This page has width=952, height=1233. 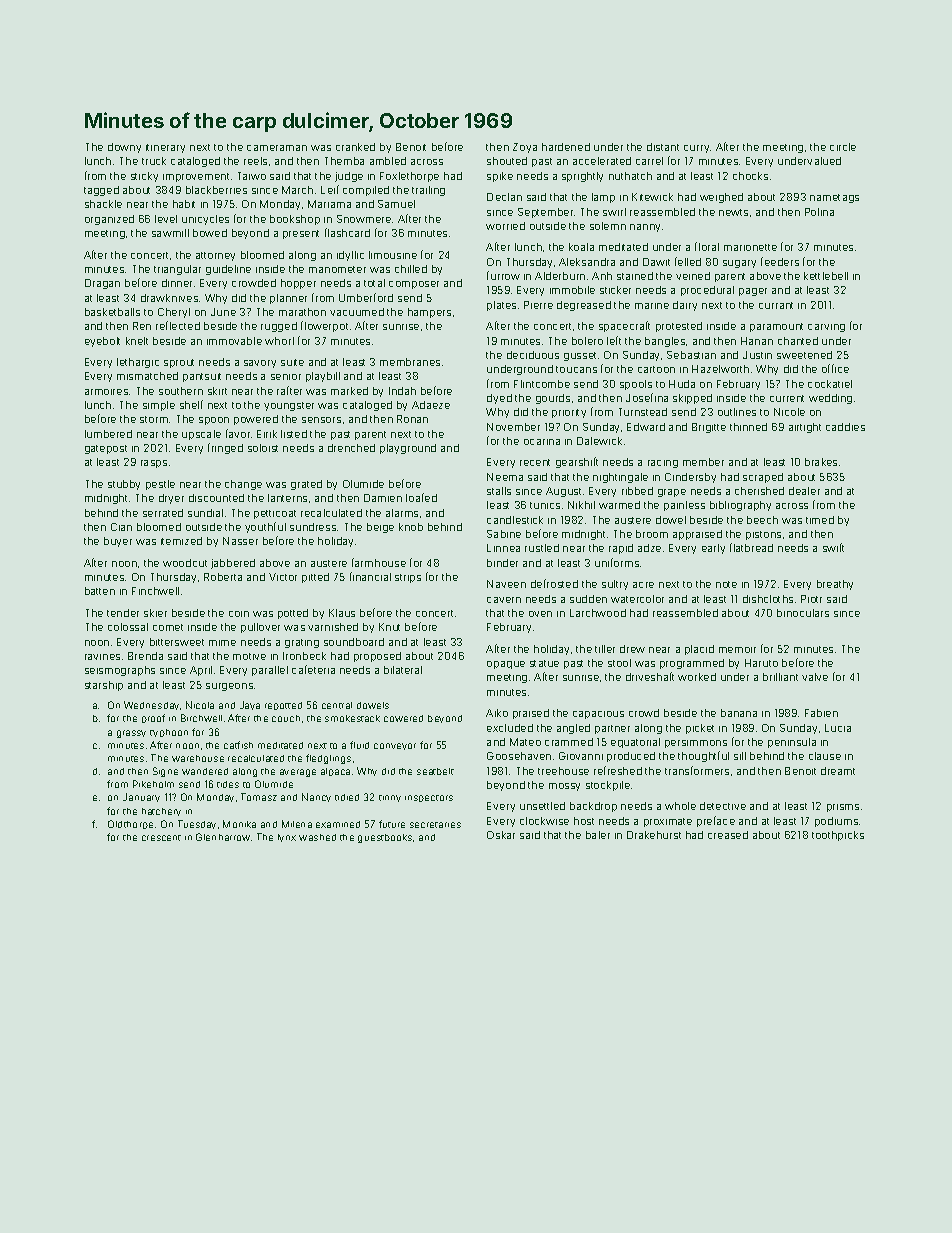 I want to click on office, so click(x=835, y=368).
